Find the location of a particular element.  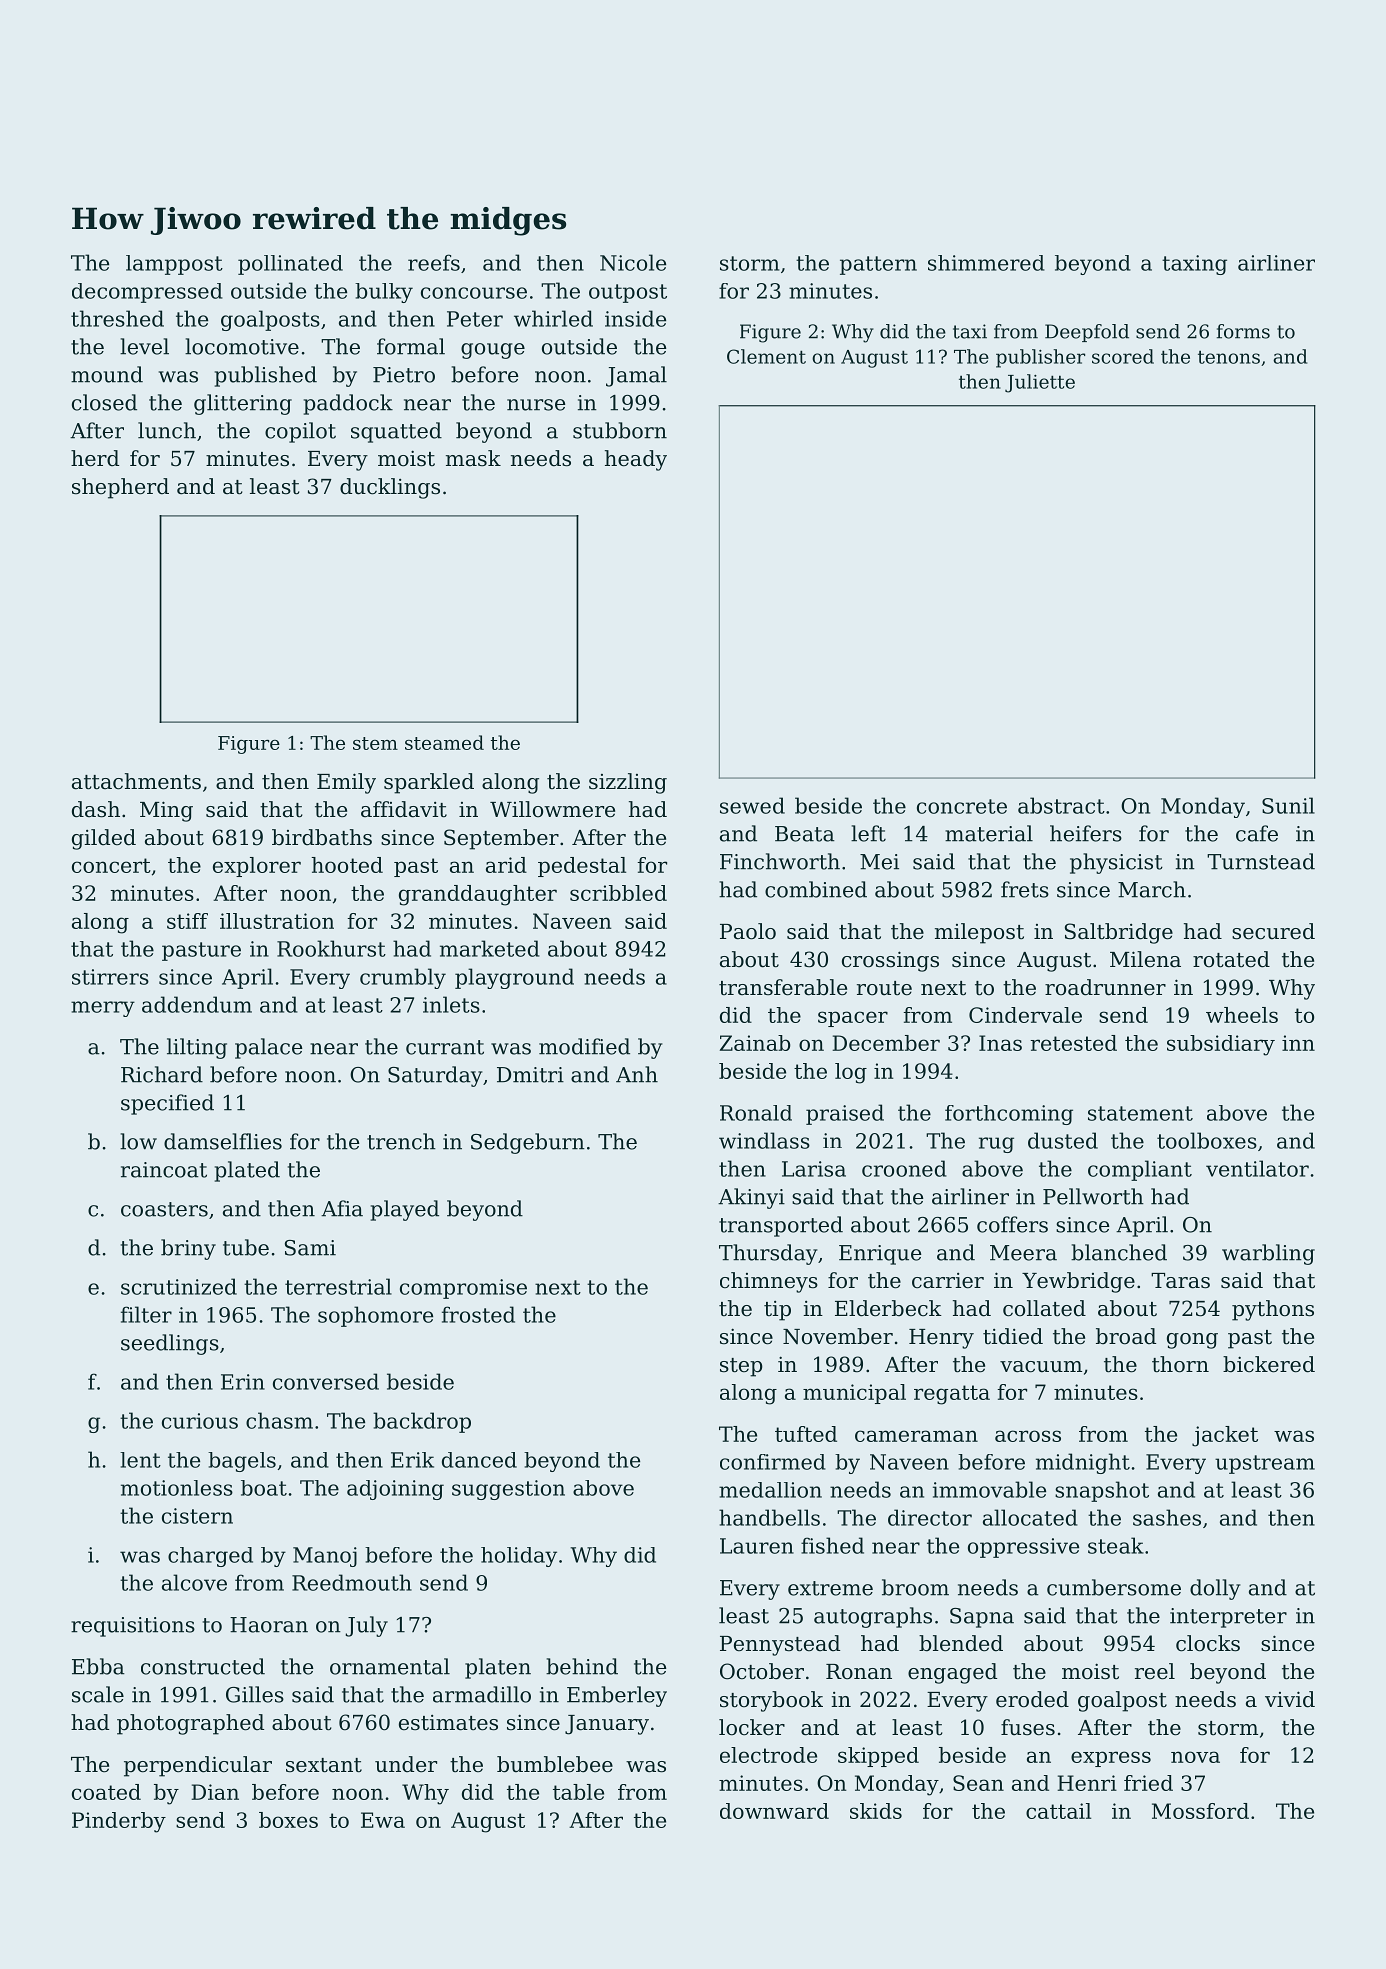

scored is located at coordinates (1123, 356).
